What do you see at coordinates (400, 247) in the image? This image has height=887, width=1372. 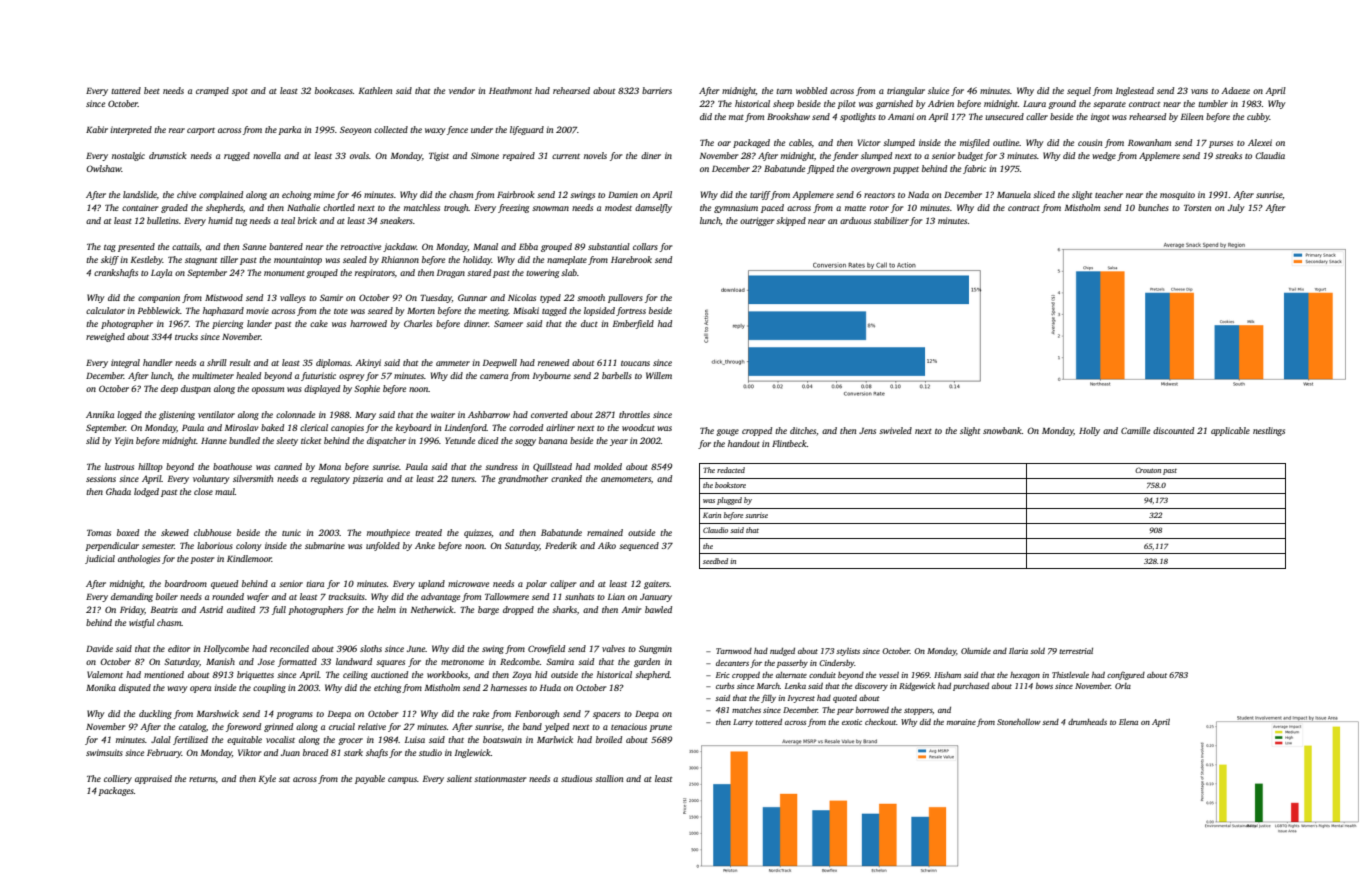 I see `jackdaw` at bounding box center [400, 247].
